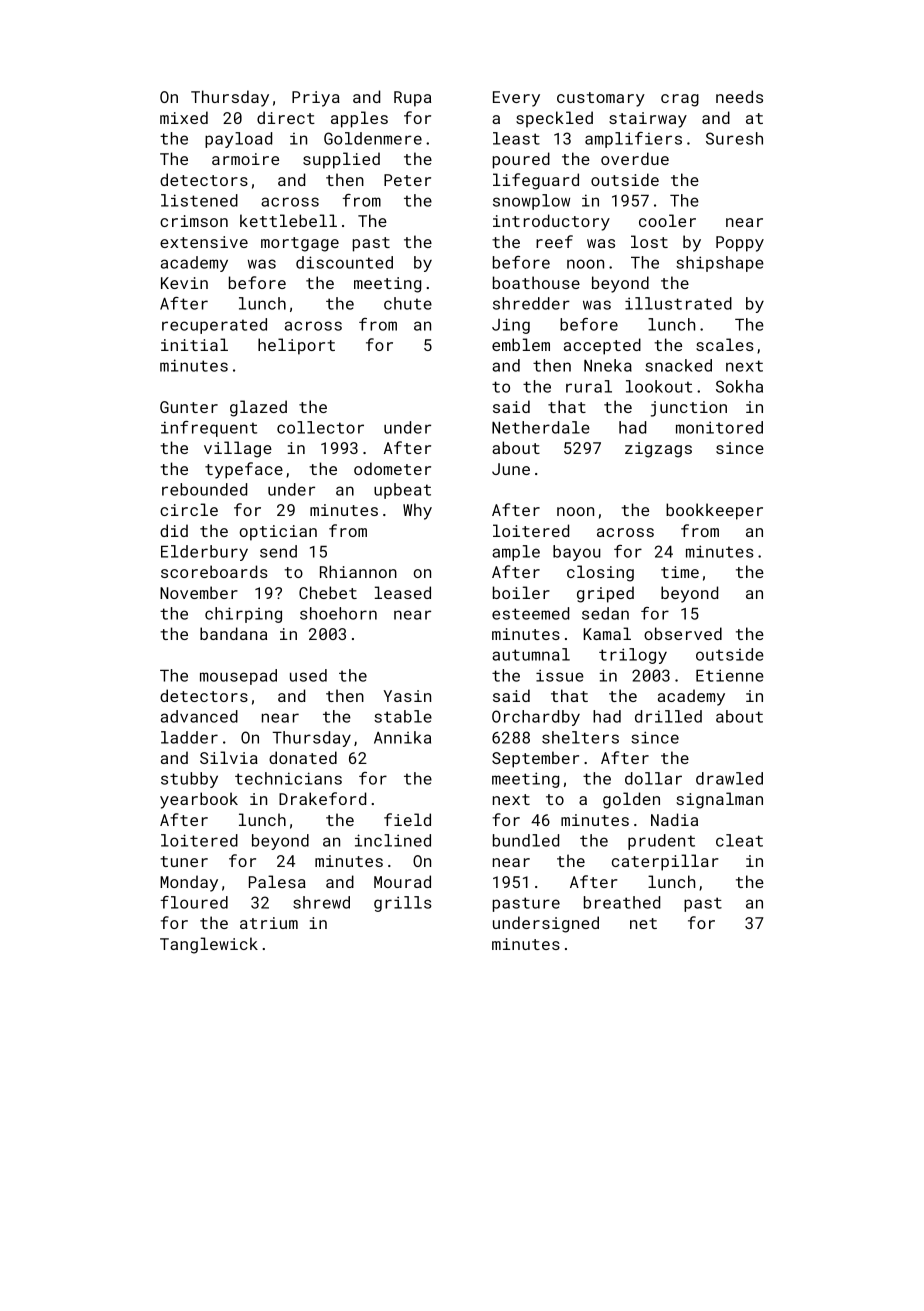 Image resolution: width=924 pixels, height=1311 pixels. Describe the element at coordinates (653, 778) in the screenshot. I see `dollar` at that location.
